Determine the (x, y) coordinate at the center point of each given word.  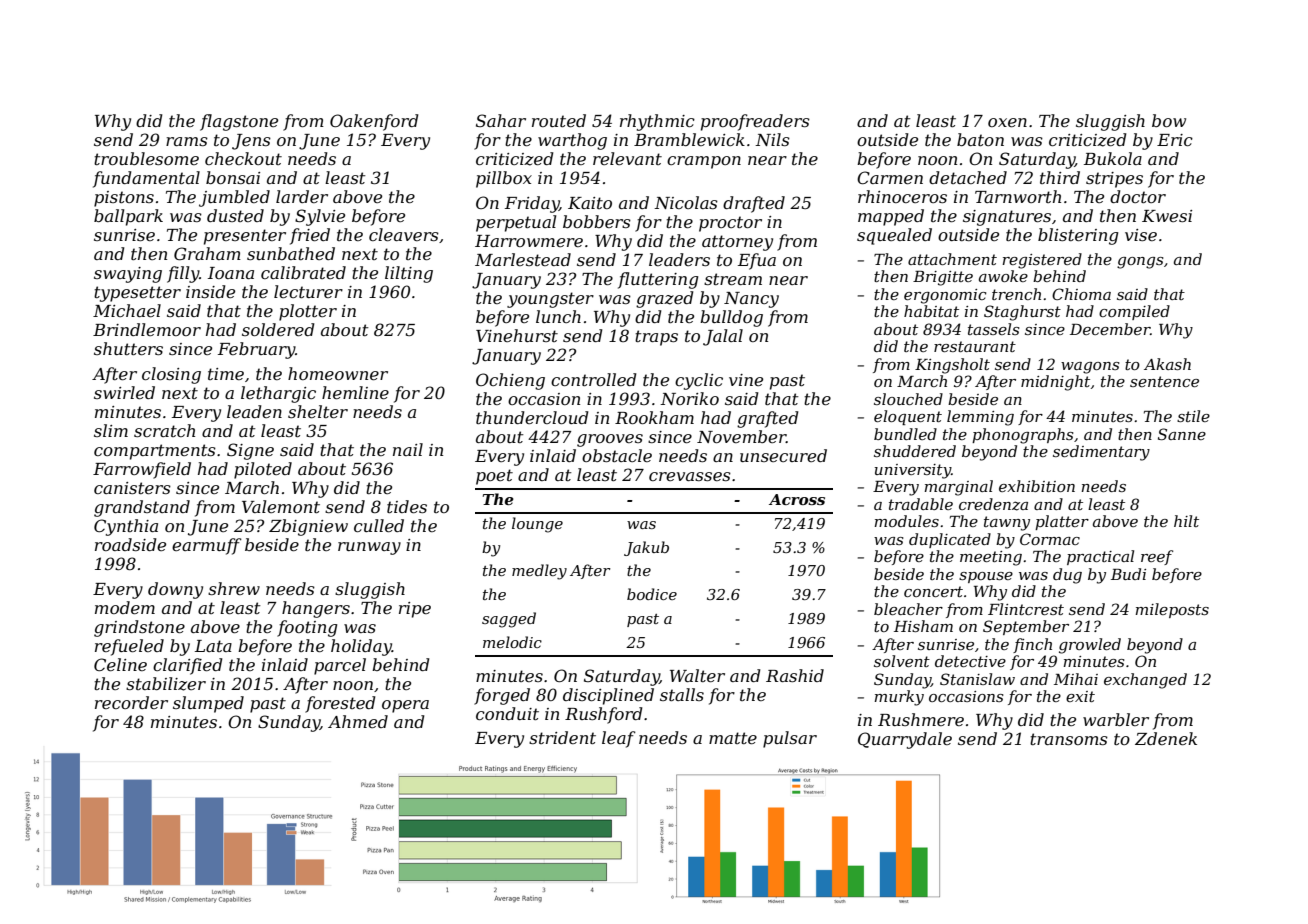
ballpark (128, 217)
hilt (1186, 521)
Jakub (646, 548)
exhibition (1037, 486)
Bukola (1113, 158)
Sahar (501, 120)
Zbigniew (308, 527)
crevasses (690, 476)
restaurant (975, 346)
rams (187, 141)
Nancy (751, 300)
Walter (697, 675)
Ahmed (358, 721)
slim (111, 430)
